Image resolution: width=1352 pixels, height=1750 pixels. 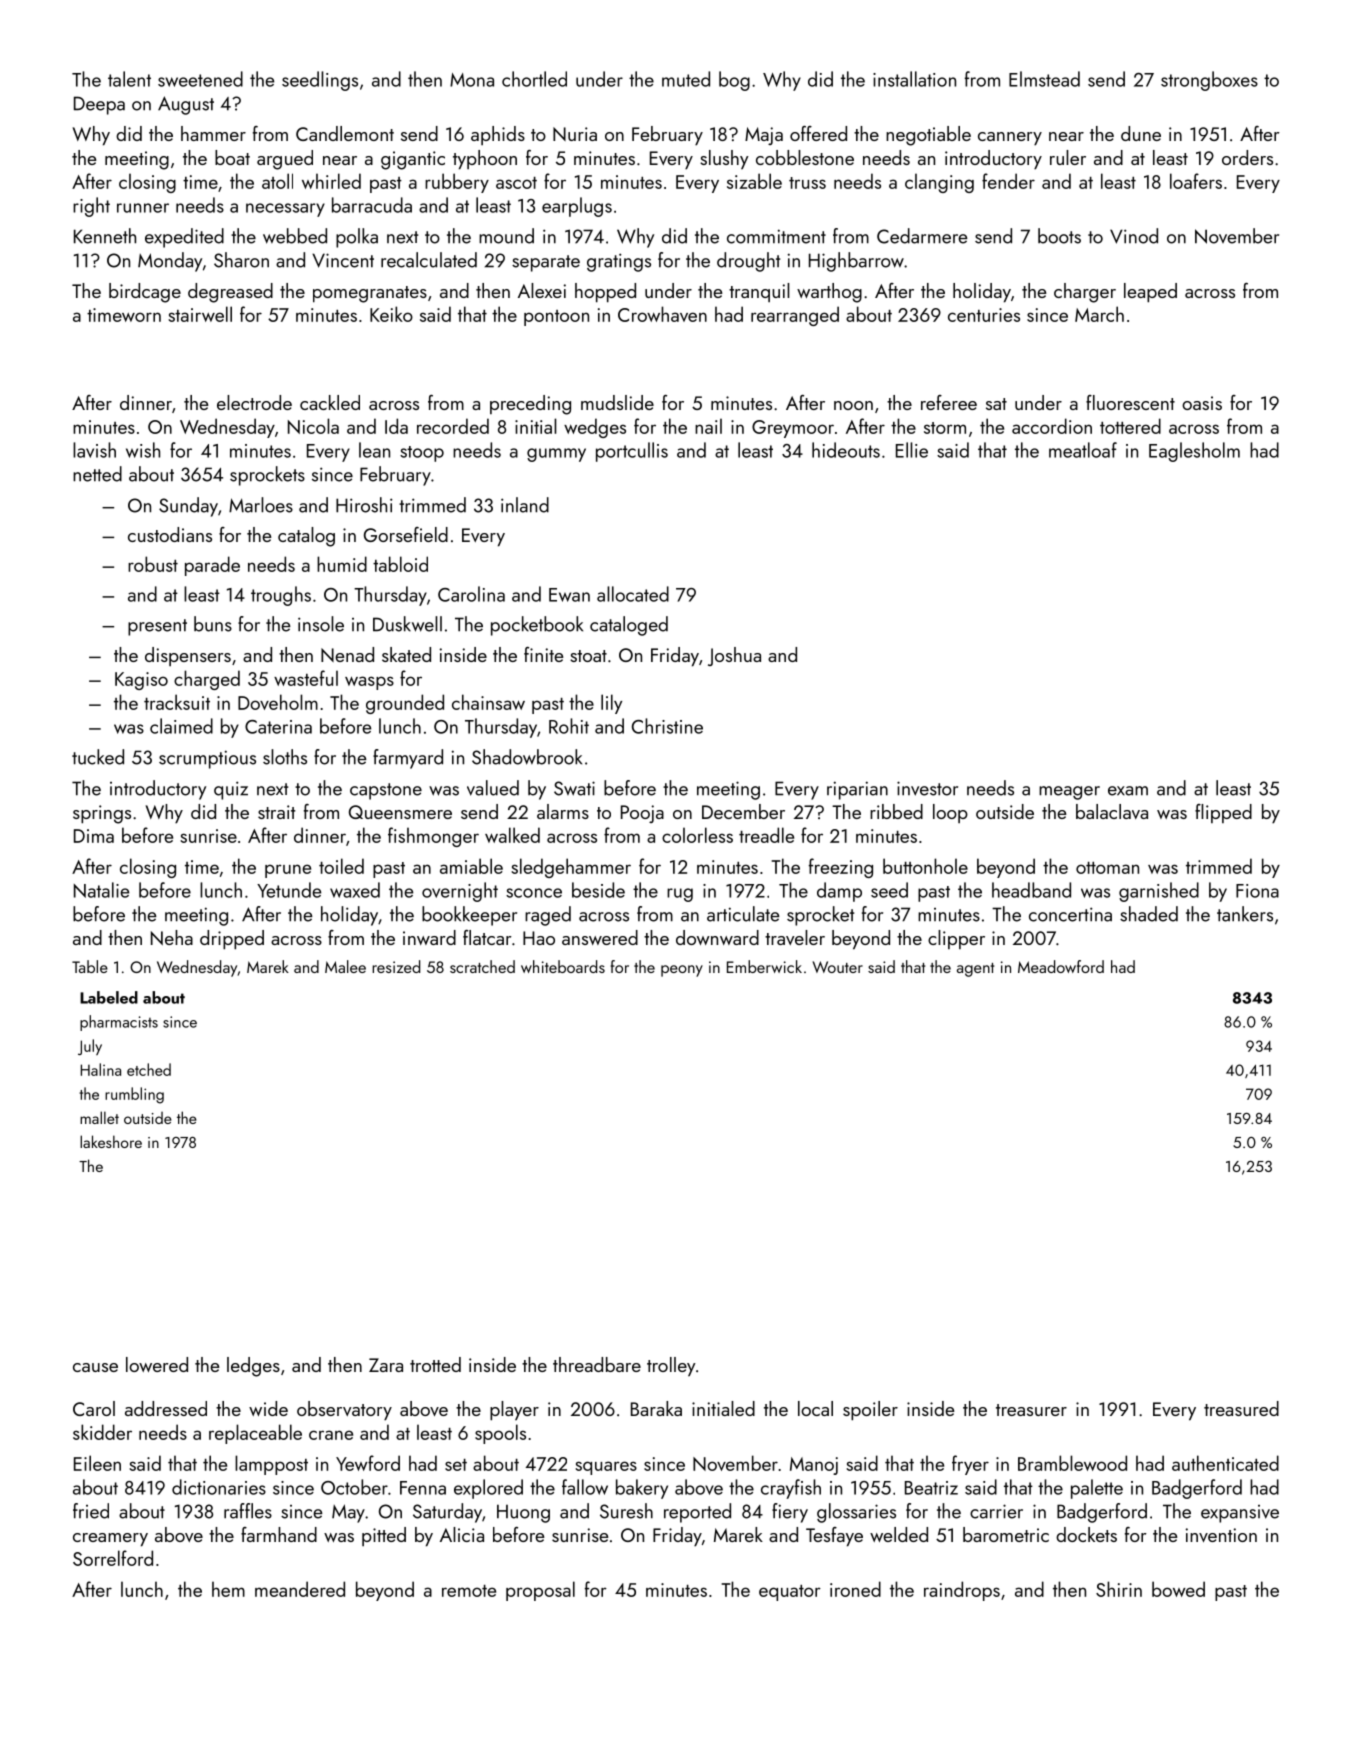 I want to click on muted, so click(x=686, y=79).
